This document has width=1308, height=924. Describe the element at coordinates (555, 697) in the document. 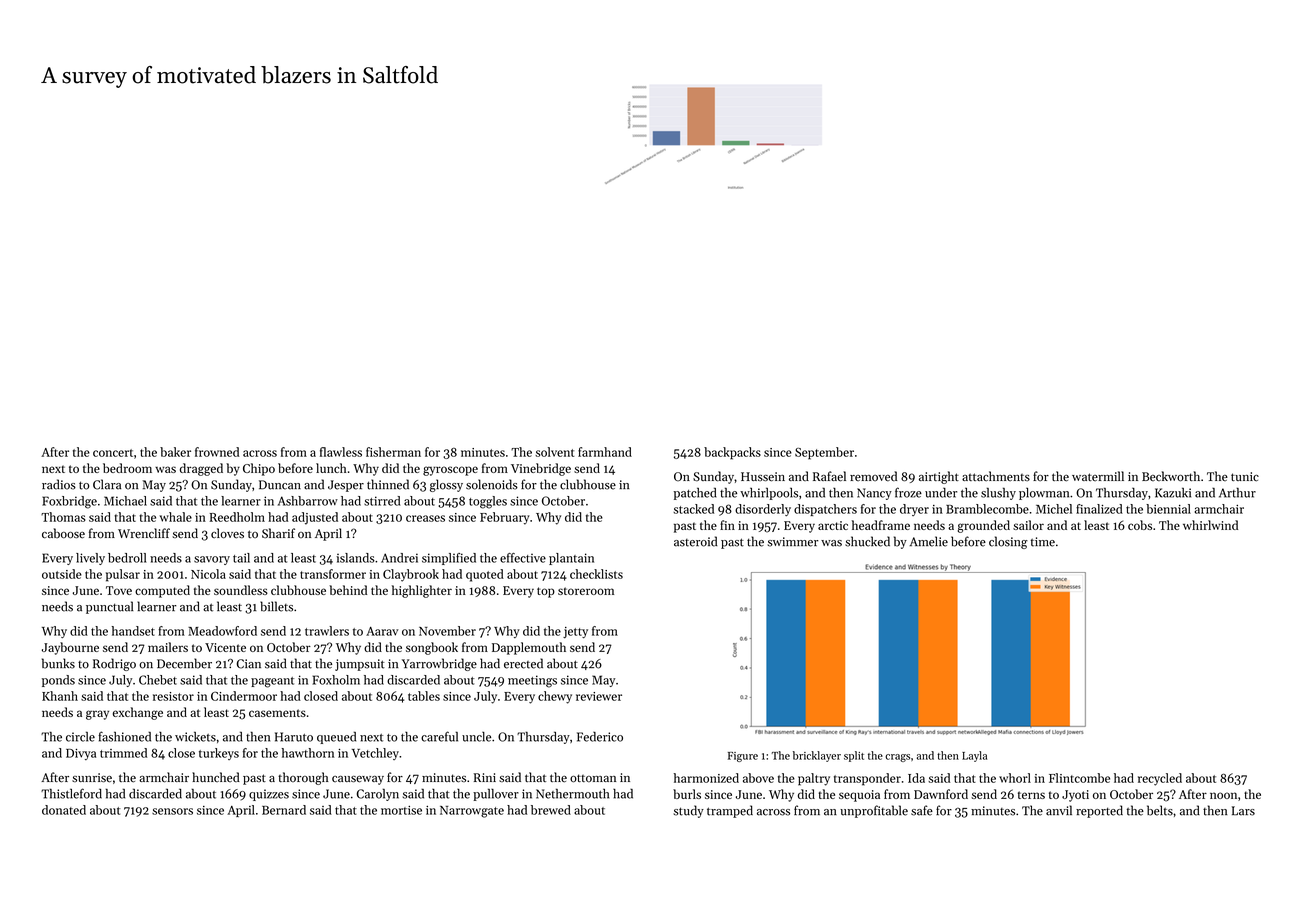

I see `chewy` at that location.
